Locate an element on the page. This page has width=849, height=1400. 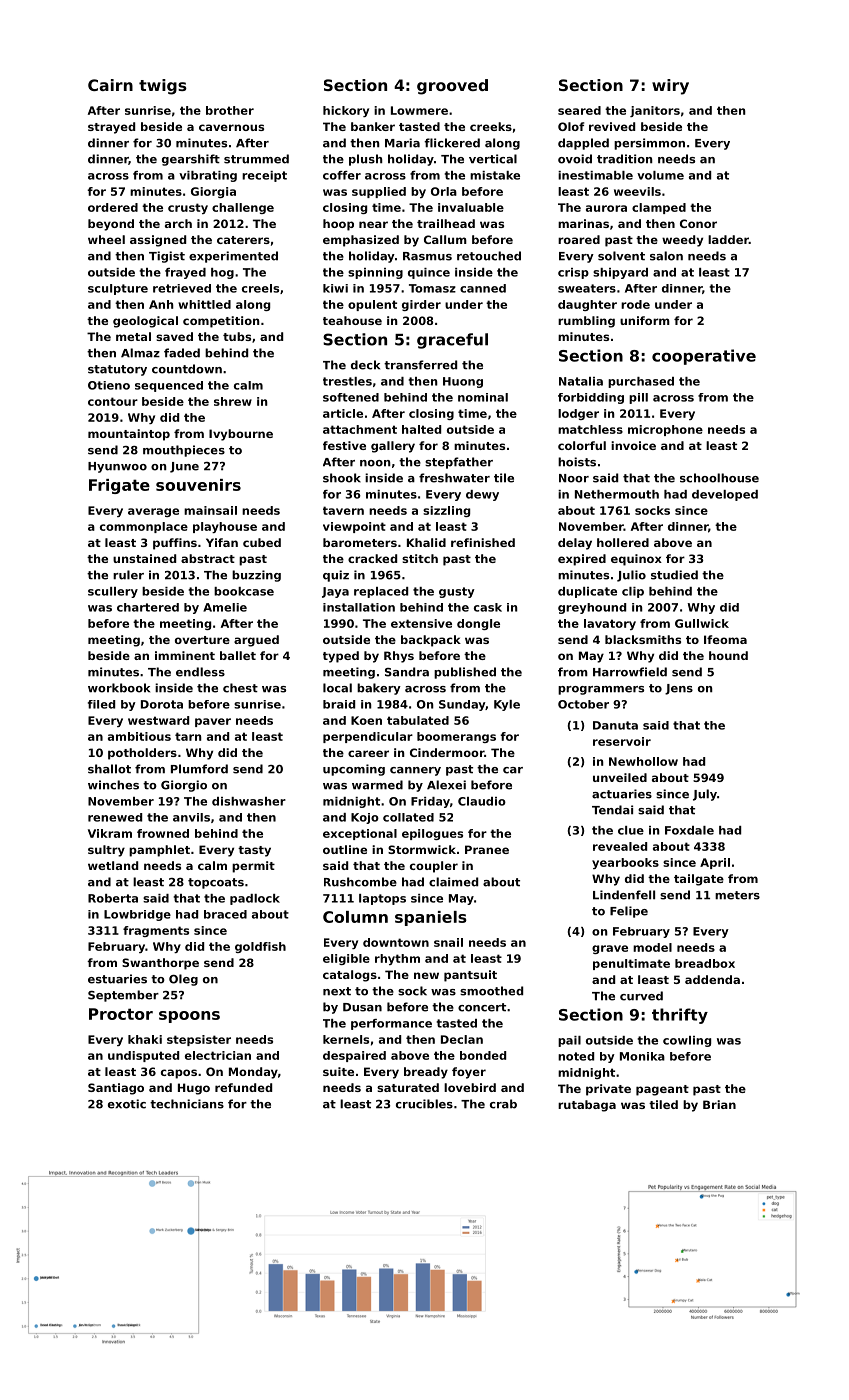
khaki is located at coordinates (145, 1039).
